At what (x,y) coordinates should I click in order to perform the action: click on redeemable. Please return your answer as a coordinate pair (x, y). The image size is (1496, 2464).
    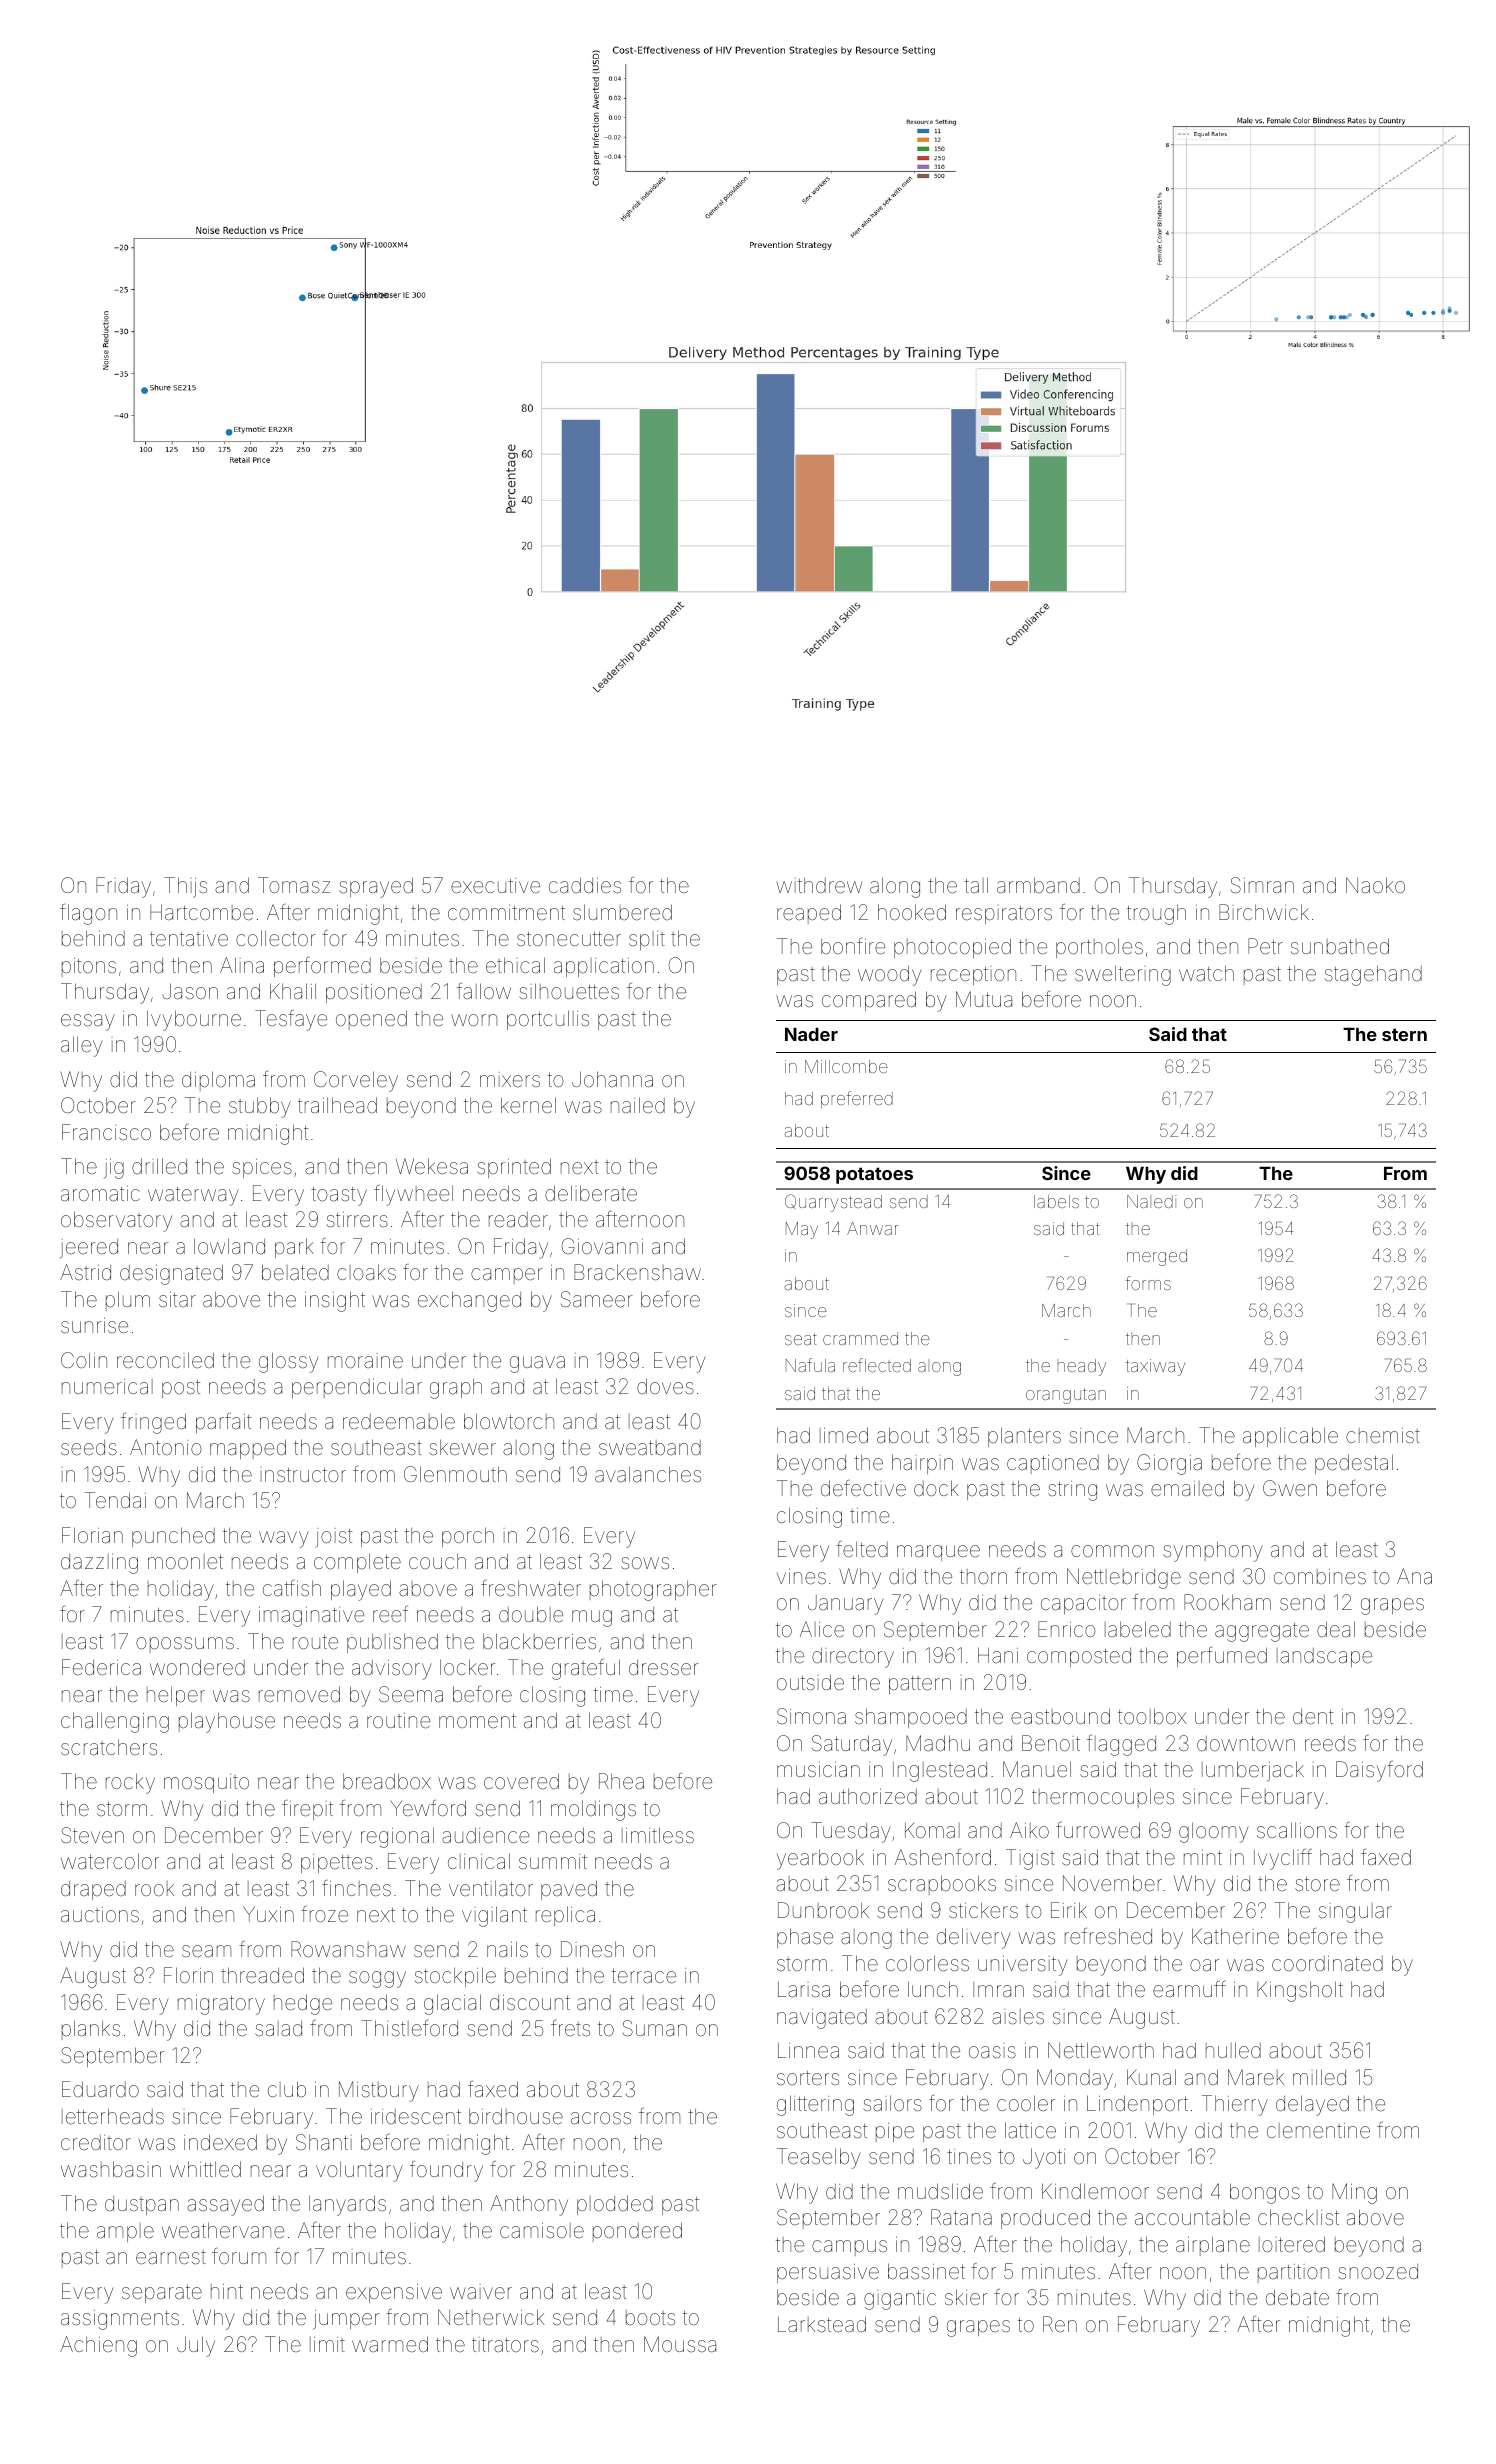
    Looking at the image, I should click on (399, 1421).
